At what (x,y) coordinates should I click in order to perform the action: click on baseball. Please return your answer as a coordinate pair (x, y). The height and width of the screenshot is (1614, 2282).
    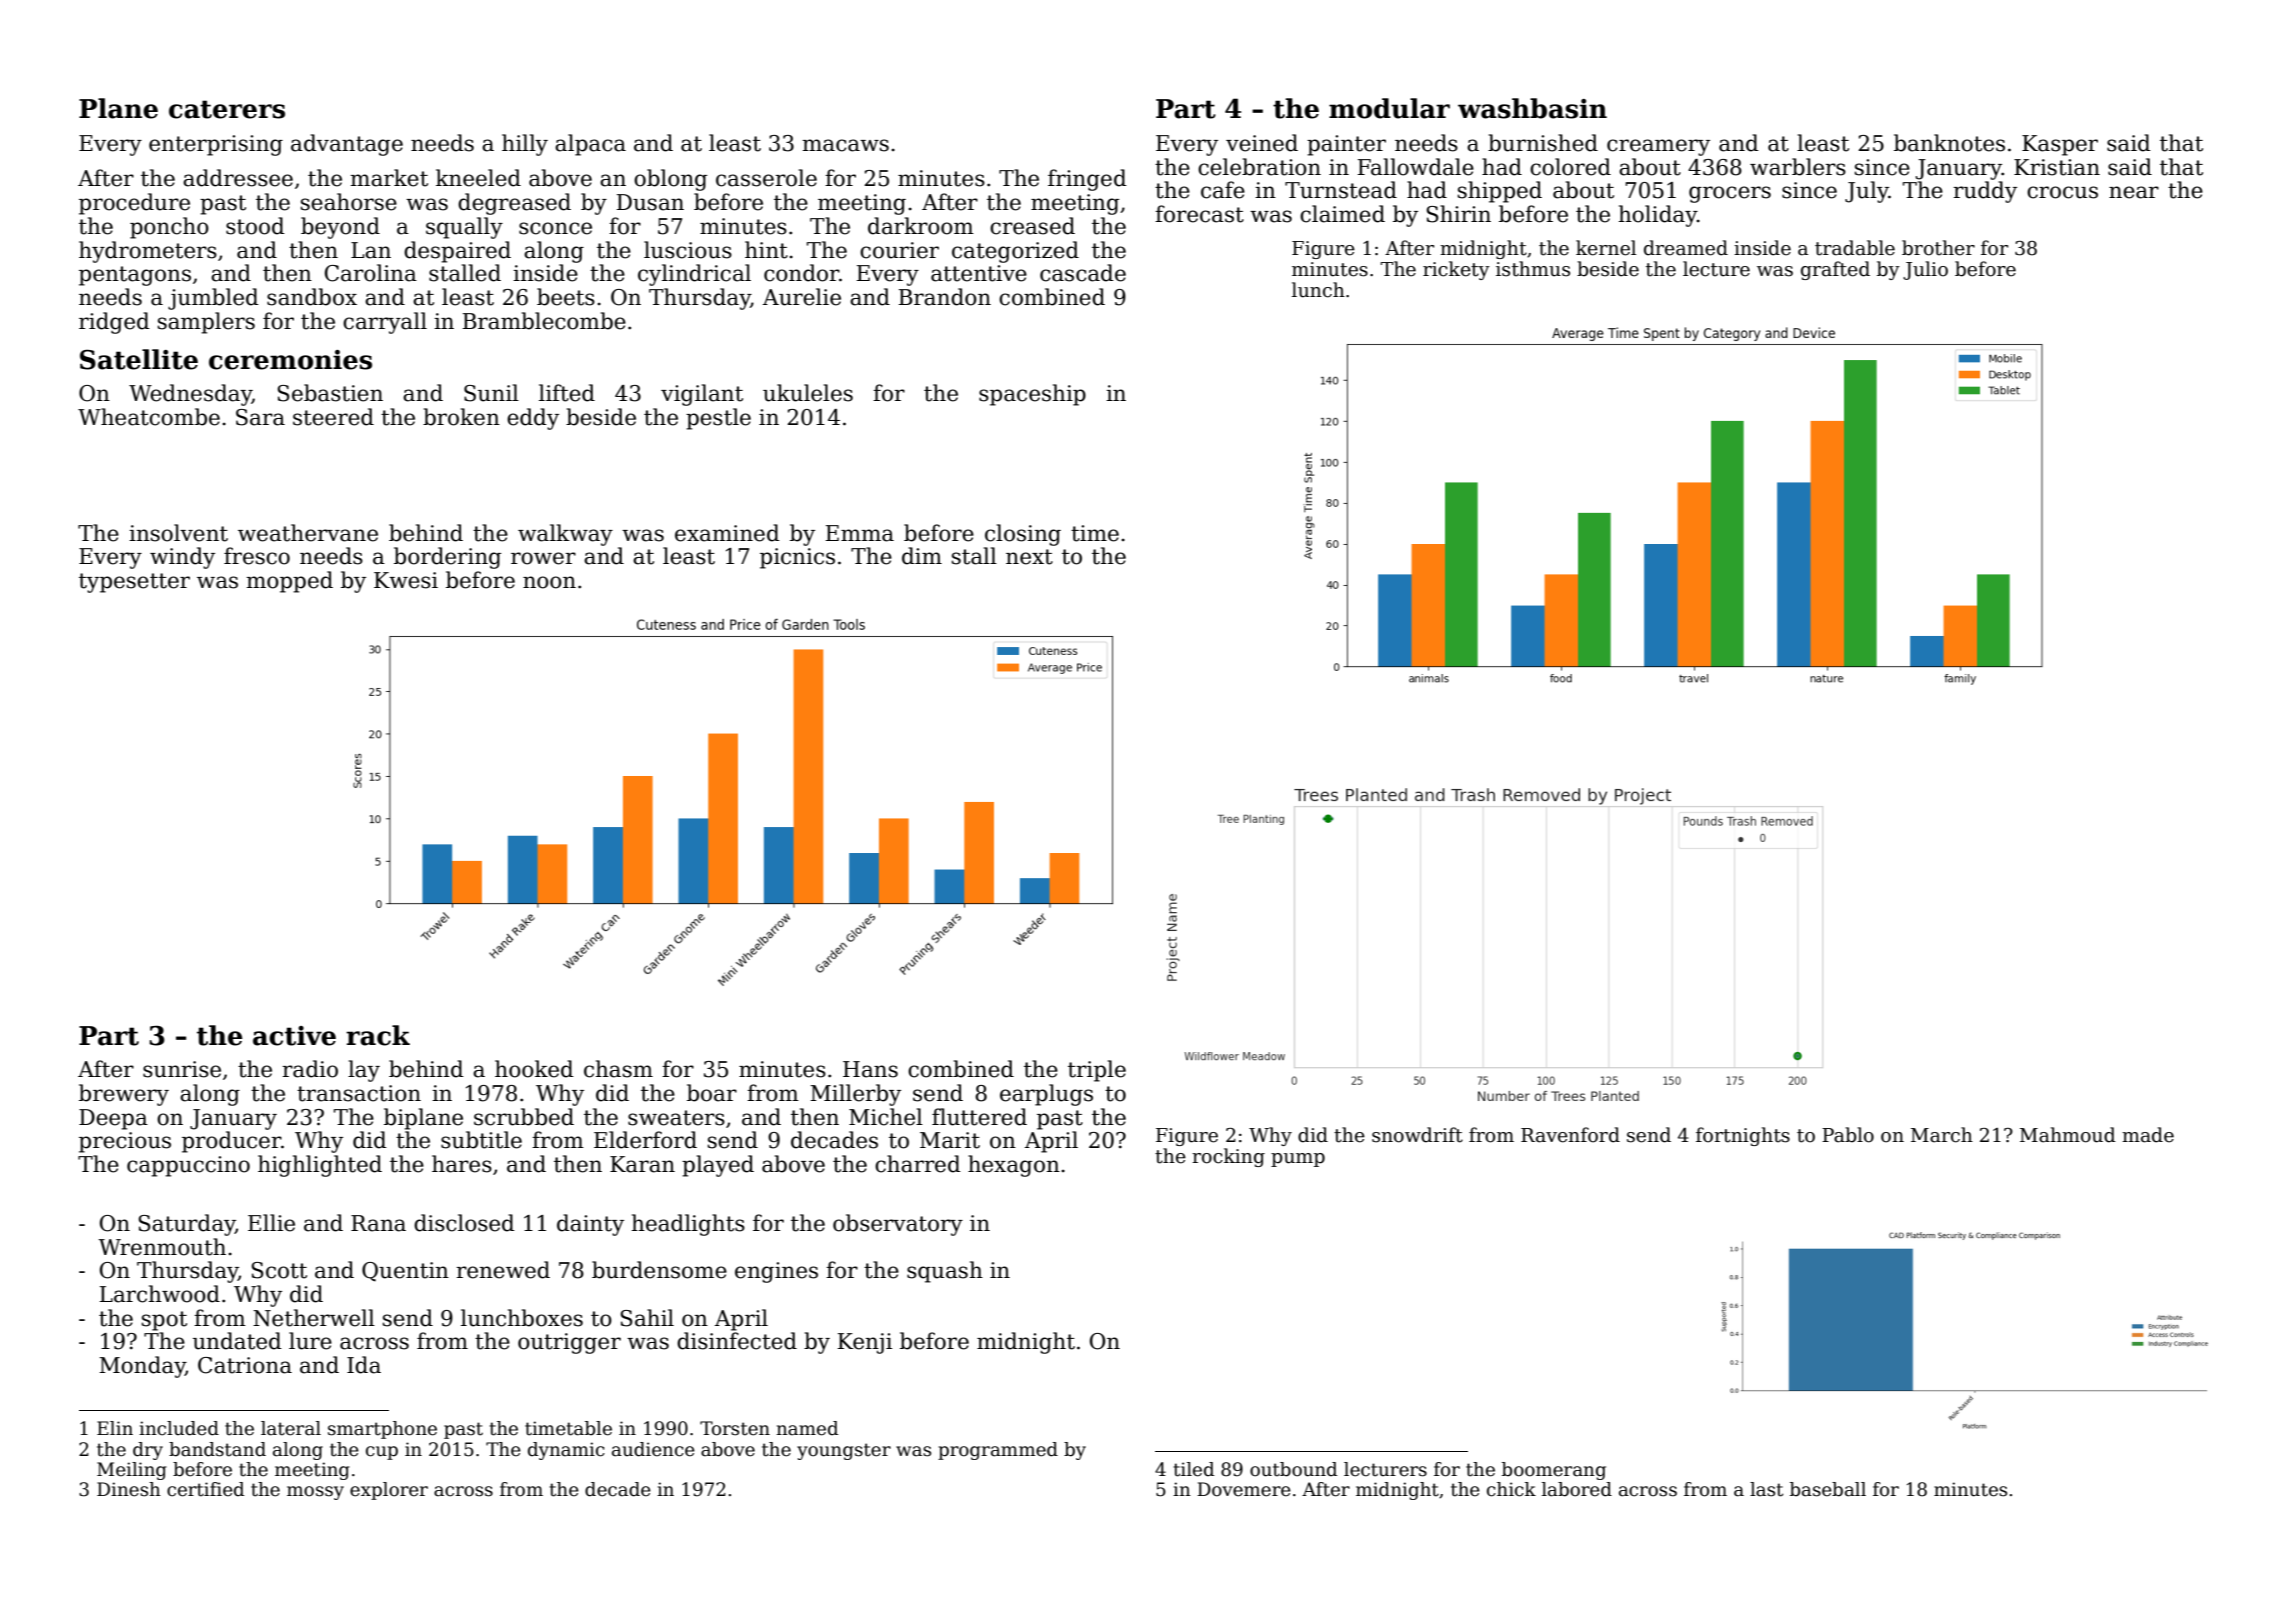
    Looking at the image, I should click on (1828, 1489).
